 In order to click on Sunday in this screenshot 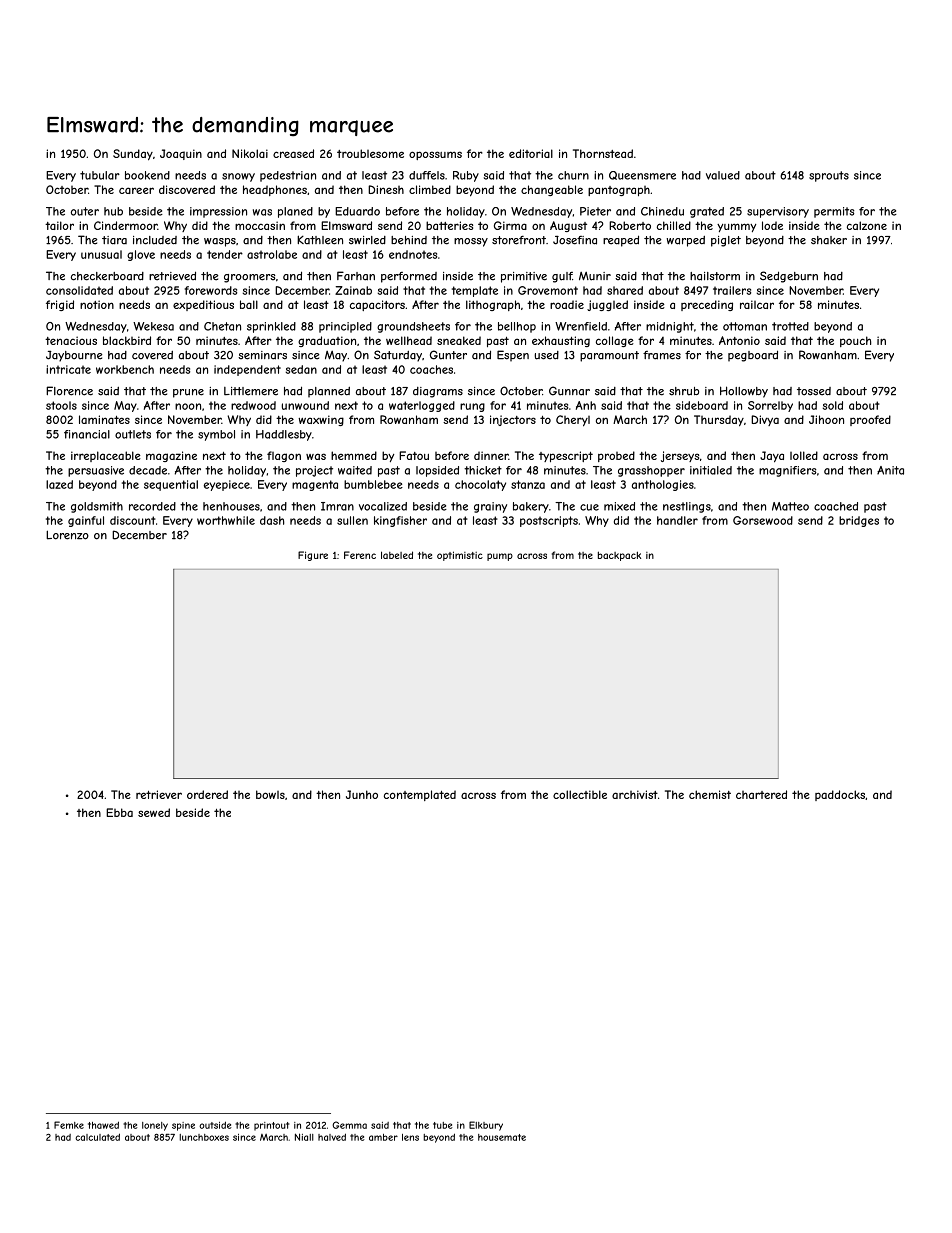, I will do `click(133, 155)`.
